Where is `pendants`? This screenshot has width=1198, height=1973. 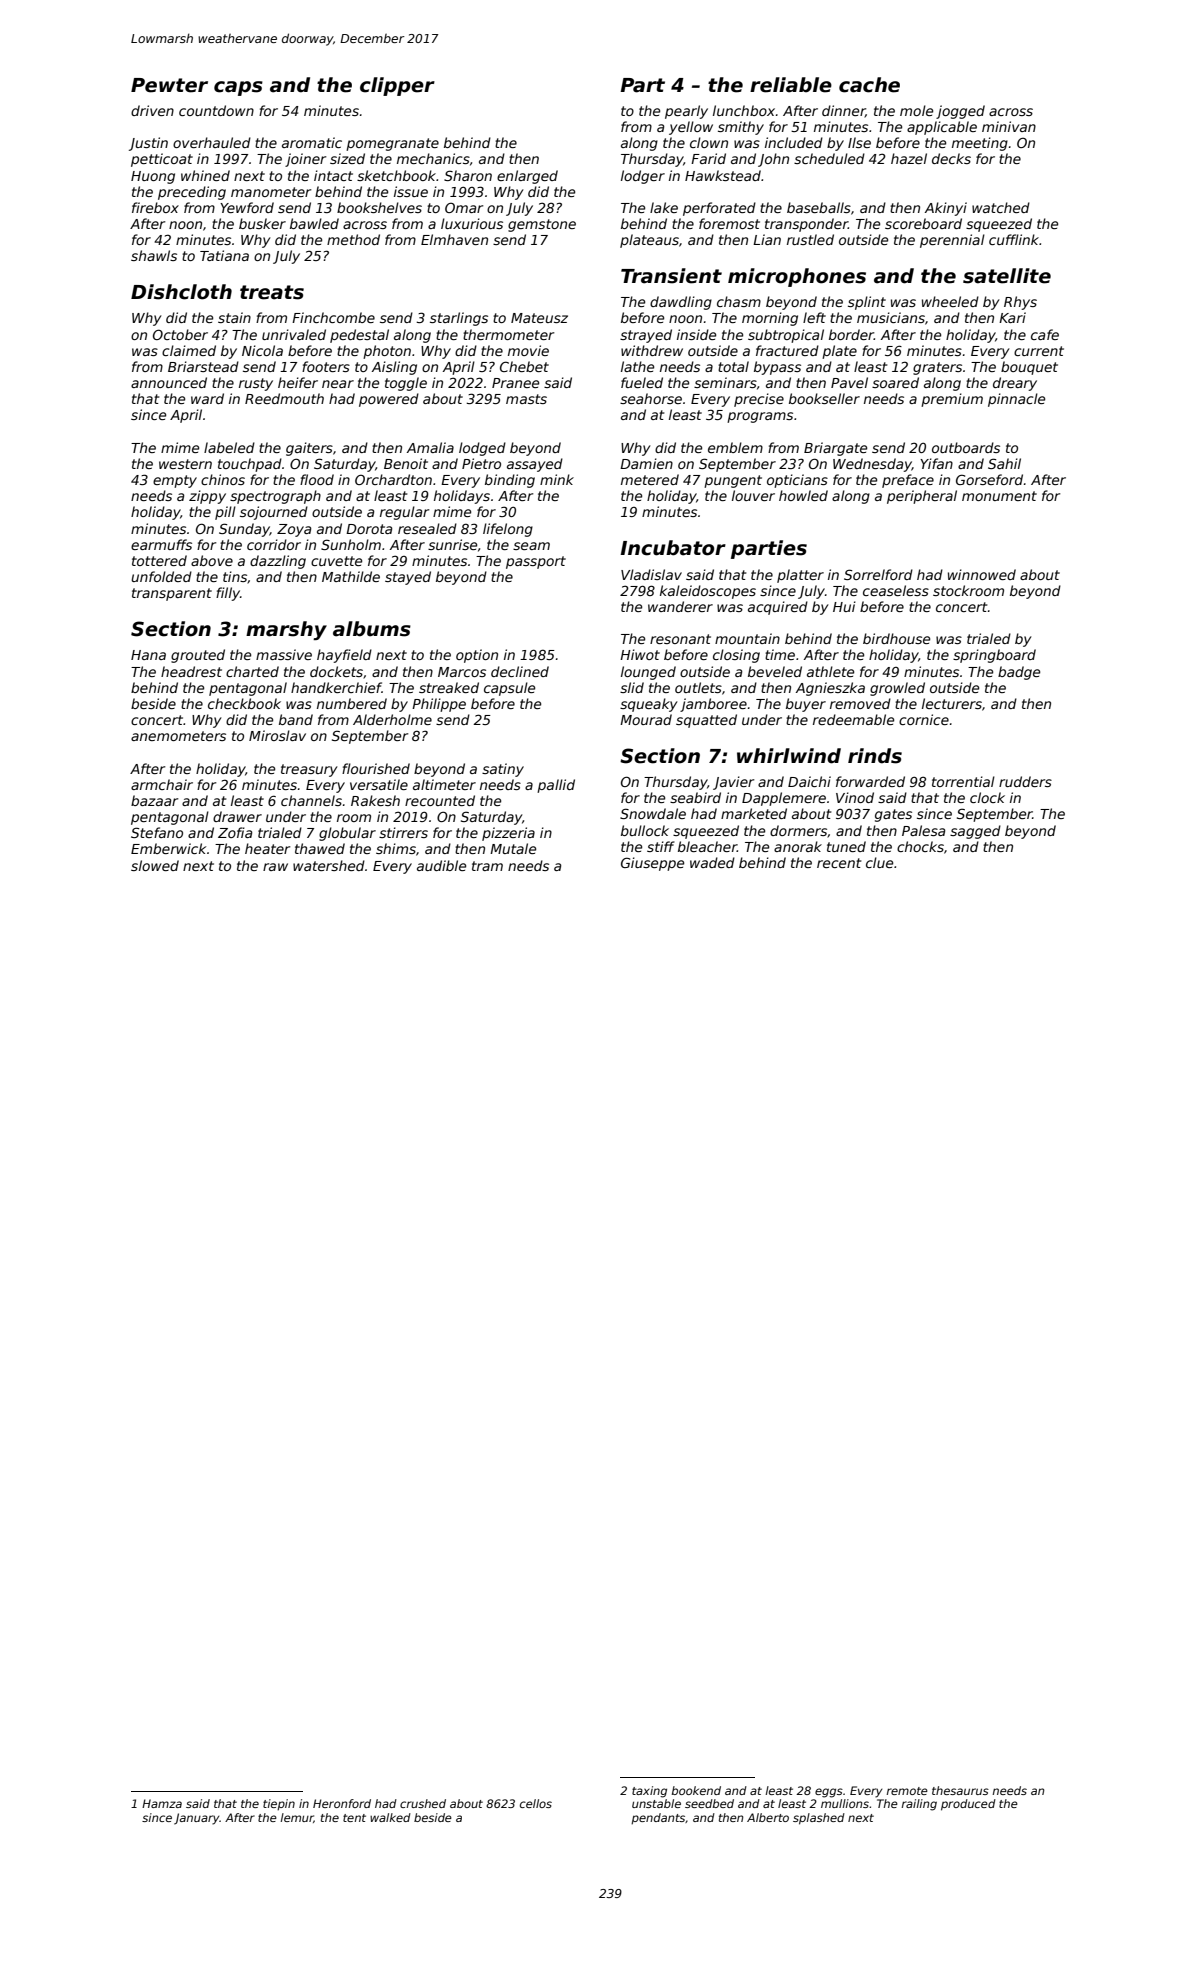 pendants is located at coordinates (658, 1819).
